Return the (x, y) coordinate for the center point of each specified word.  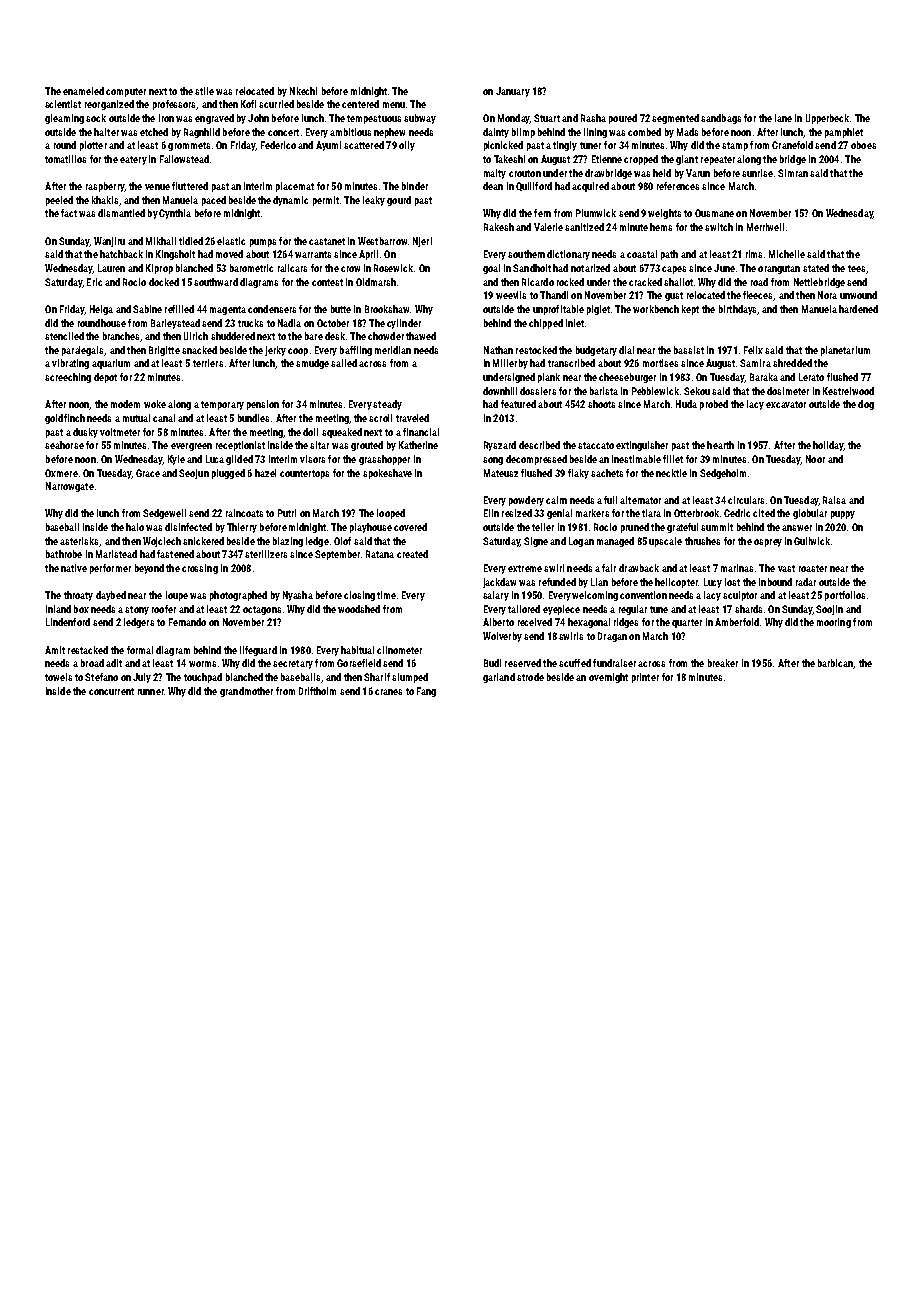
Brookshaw (387, 309)
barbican (835, 663)
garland (499, 678)
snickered (203, 541)
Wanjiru (109, 242)
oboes (863, 145)
